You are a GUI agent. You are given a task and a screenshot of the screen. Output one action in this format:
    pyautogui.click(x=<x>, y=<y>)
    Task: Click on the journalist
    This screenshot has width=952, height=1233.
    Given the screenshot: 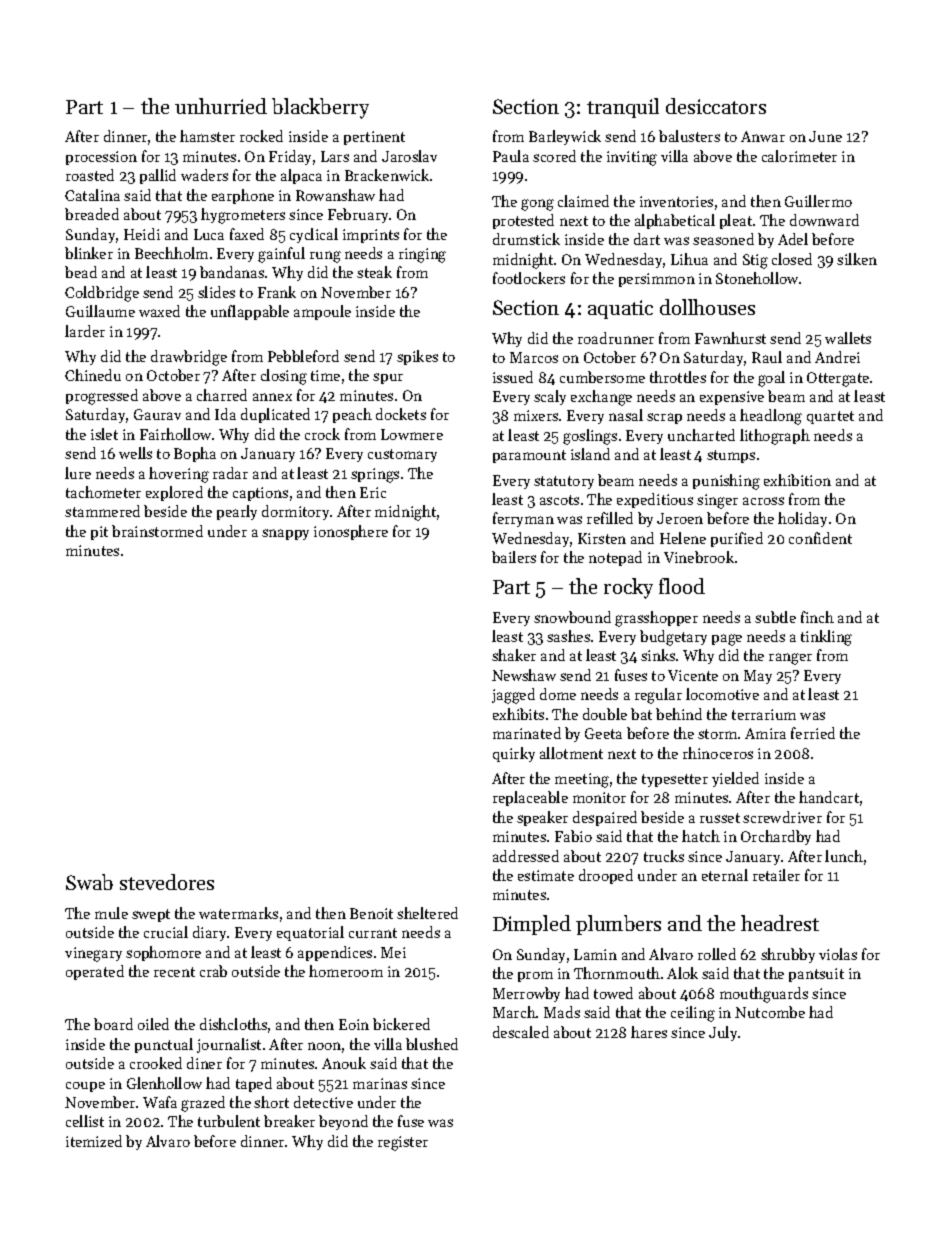 What is the action you would take?
    pyautogui.click(x=229, y=1045)
